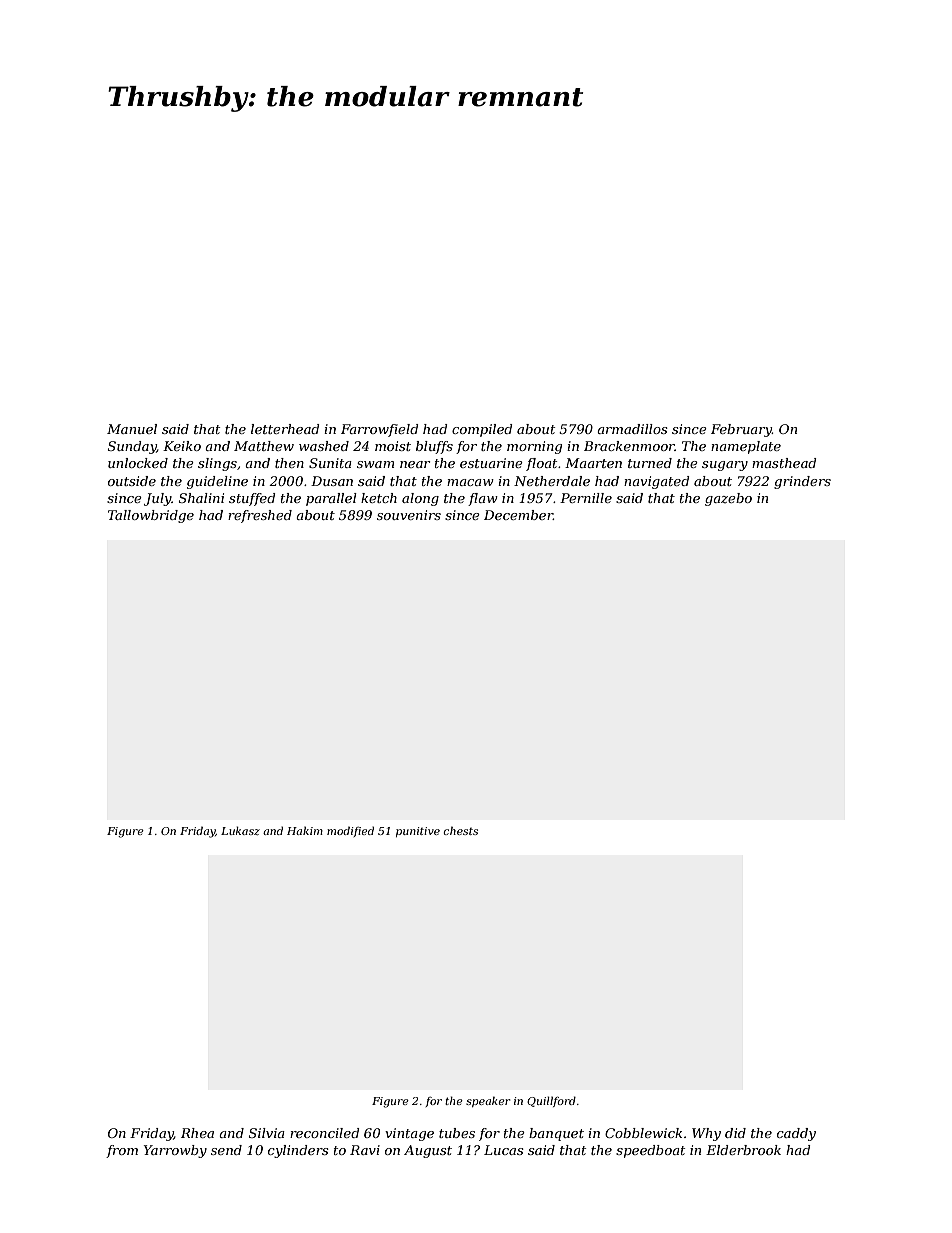 This image has height=1233, width=952. I want to click on nameplate, so click(746, 447).
